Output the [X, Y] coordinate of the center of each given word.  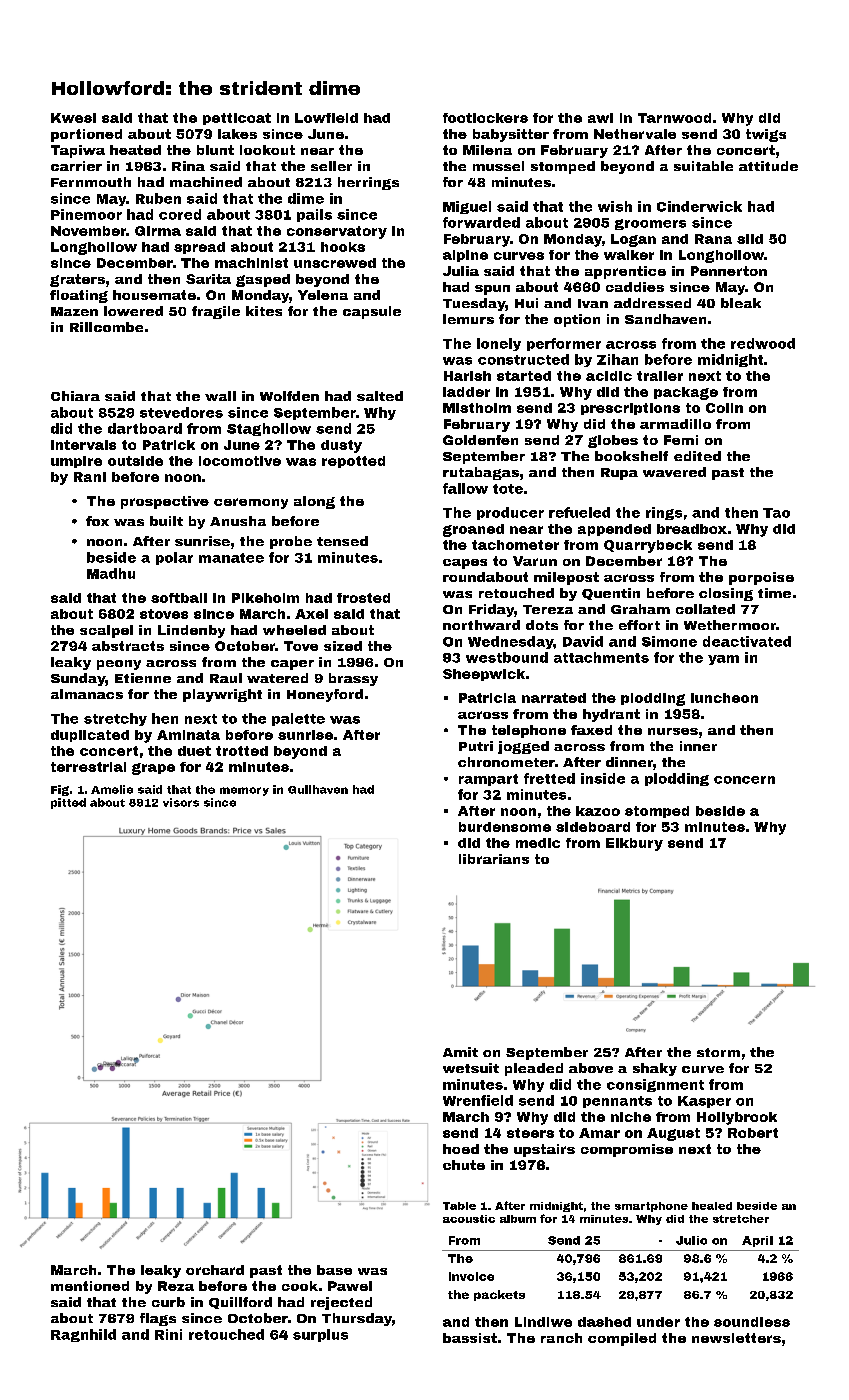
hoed [461, 1149]
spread [199, 248]
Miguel [467, 207]
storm [718, 1052]
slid [750, 239]
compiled [622, 1339]
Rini [168, 1334]
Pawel [350, 1286]
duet [194, 751]
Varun [535, 561]
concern [744, 780]
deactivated [747, 641]
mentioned [90, 1286]
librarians [494, 859]
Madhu [111, 573]
